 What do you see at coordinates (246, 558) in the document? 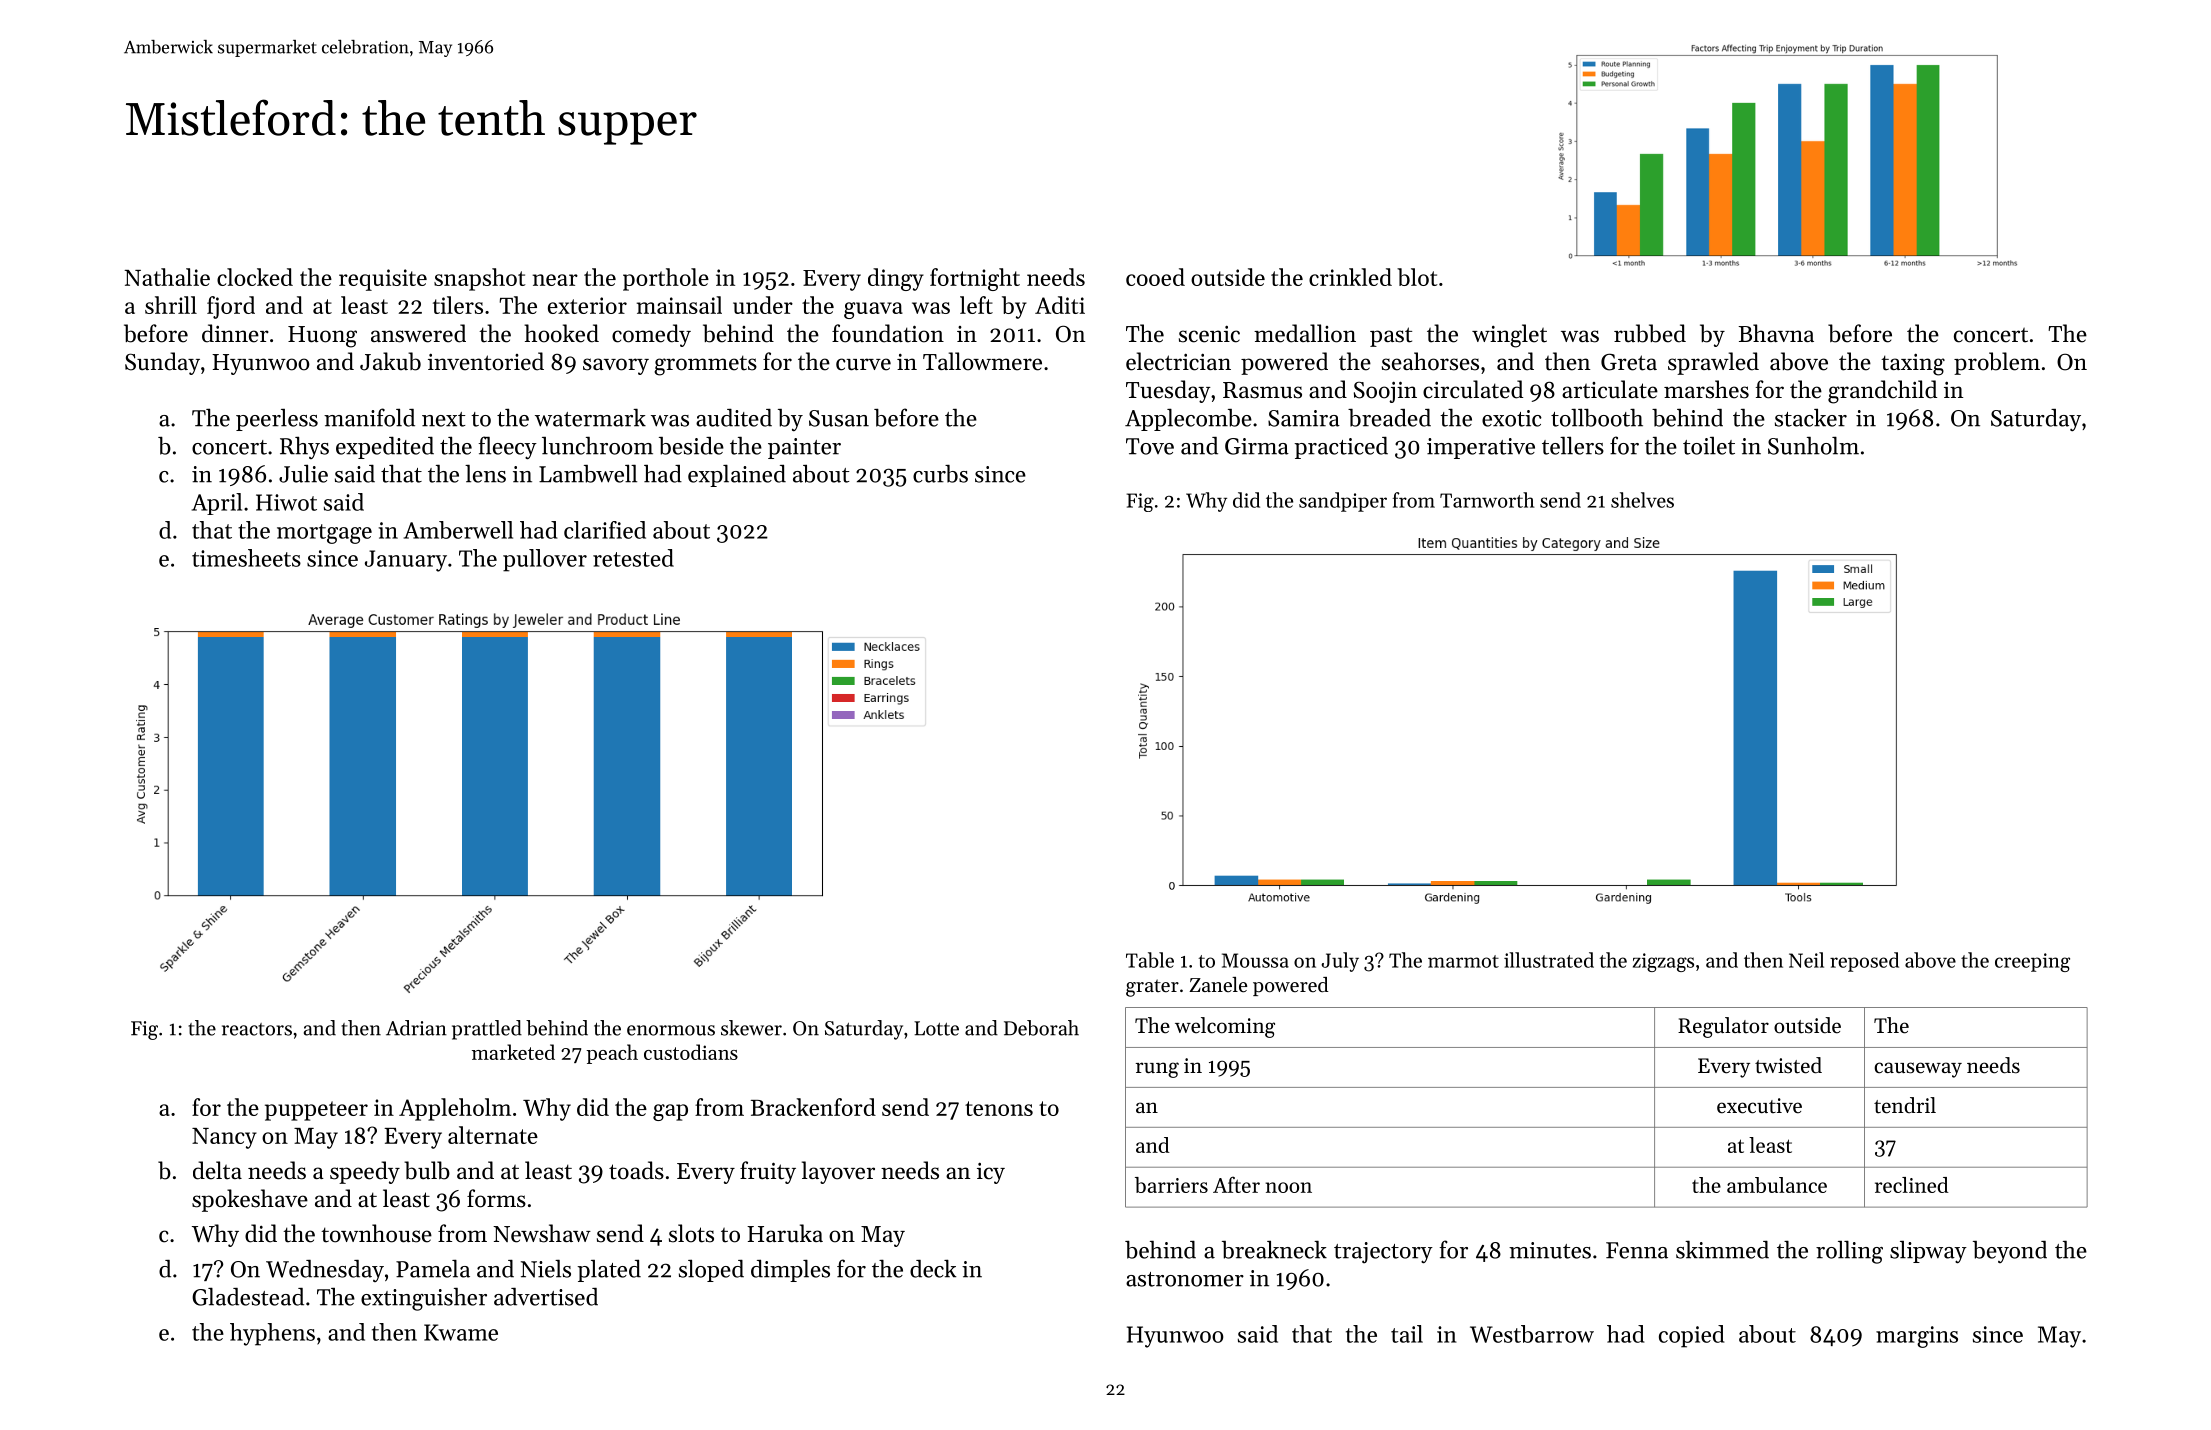
I see `timesheets` at bounding box center [246, 558].
